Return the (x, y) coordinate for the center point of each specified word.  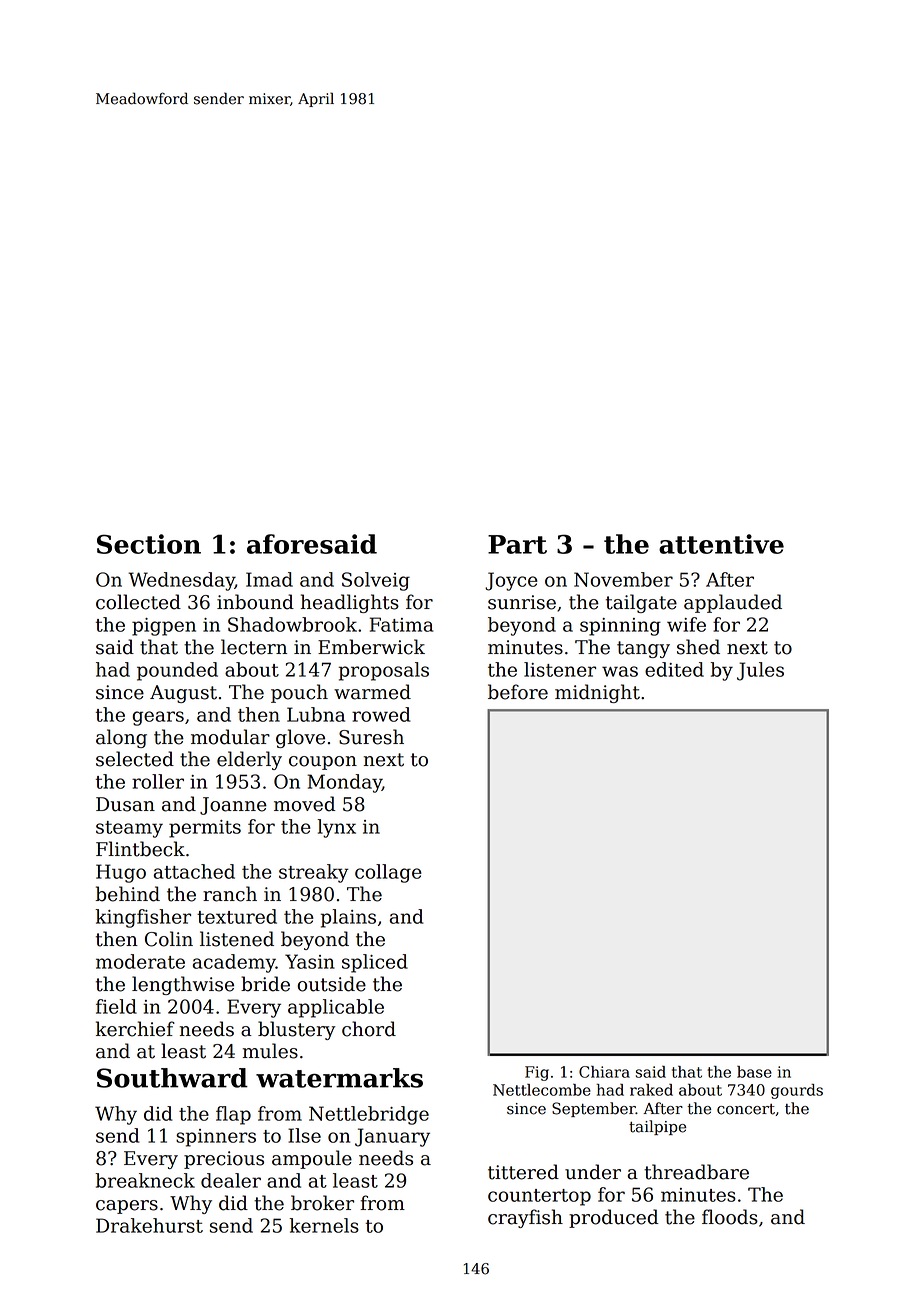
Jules (760, 671)
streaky (314, 873)
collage (388, 873)
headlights (350, 603)
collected (138, 602)
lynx (336, 828)
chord (369, 1029)
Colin (169, 939)
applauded (733, 603)
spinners (216, 1138)
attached (194, 871)
